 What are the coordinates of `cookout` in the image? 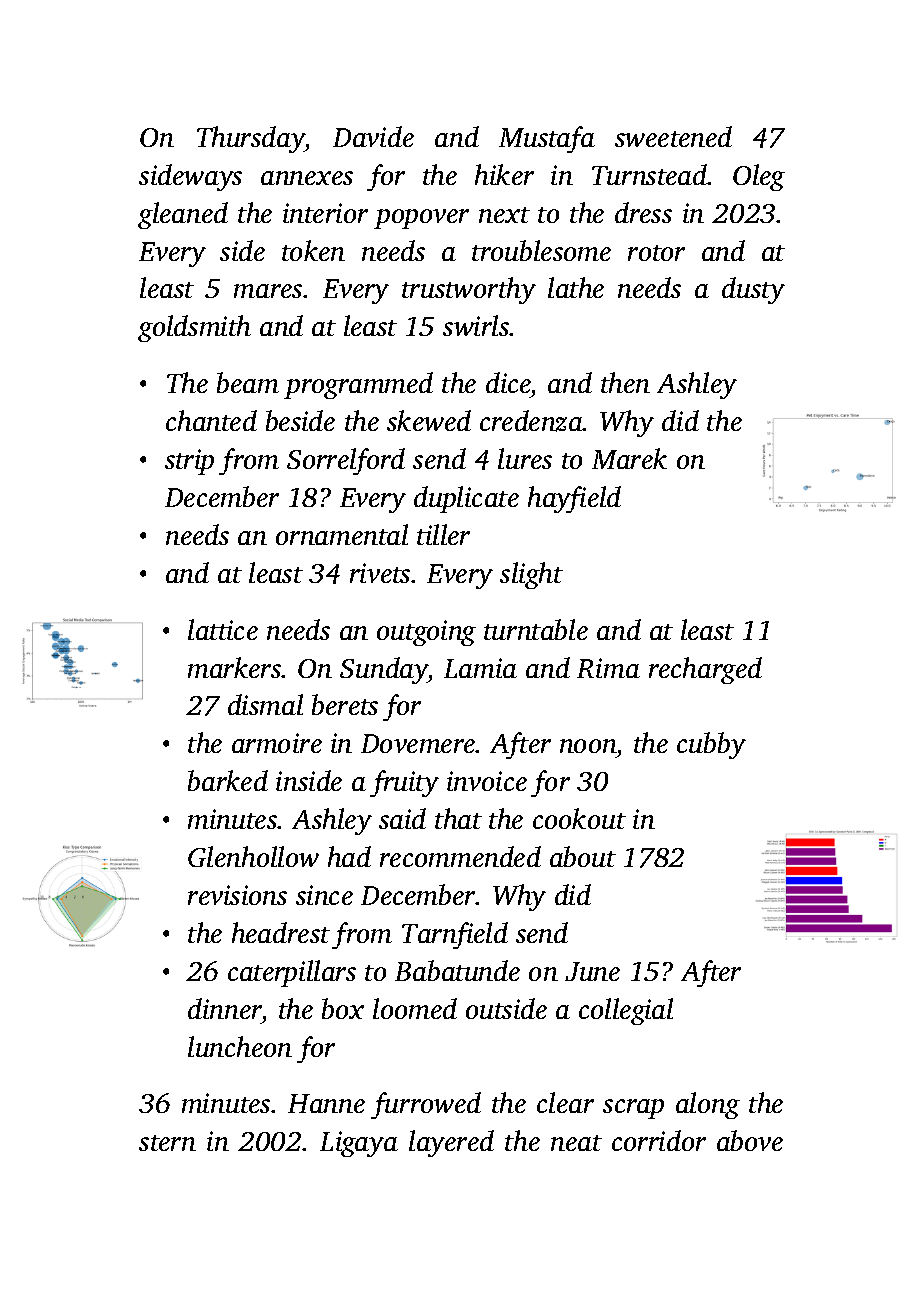 It's located at (579, 818).
